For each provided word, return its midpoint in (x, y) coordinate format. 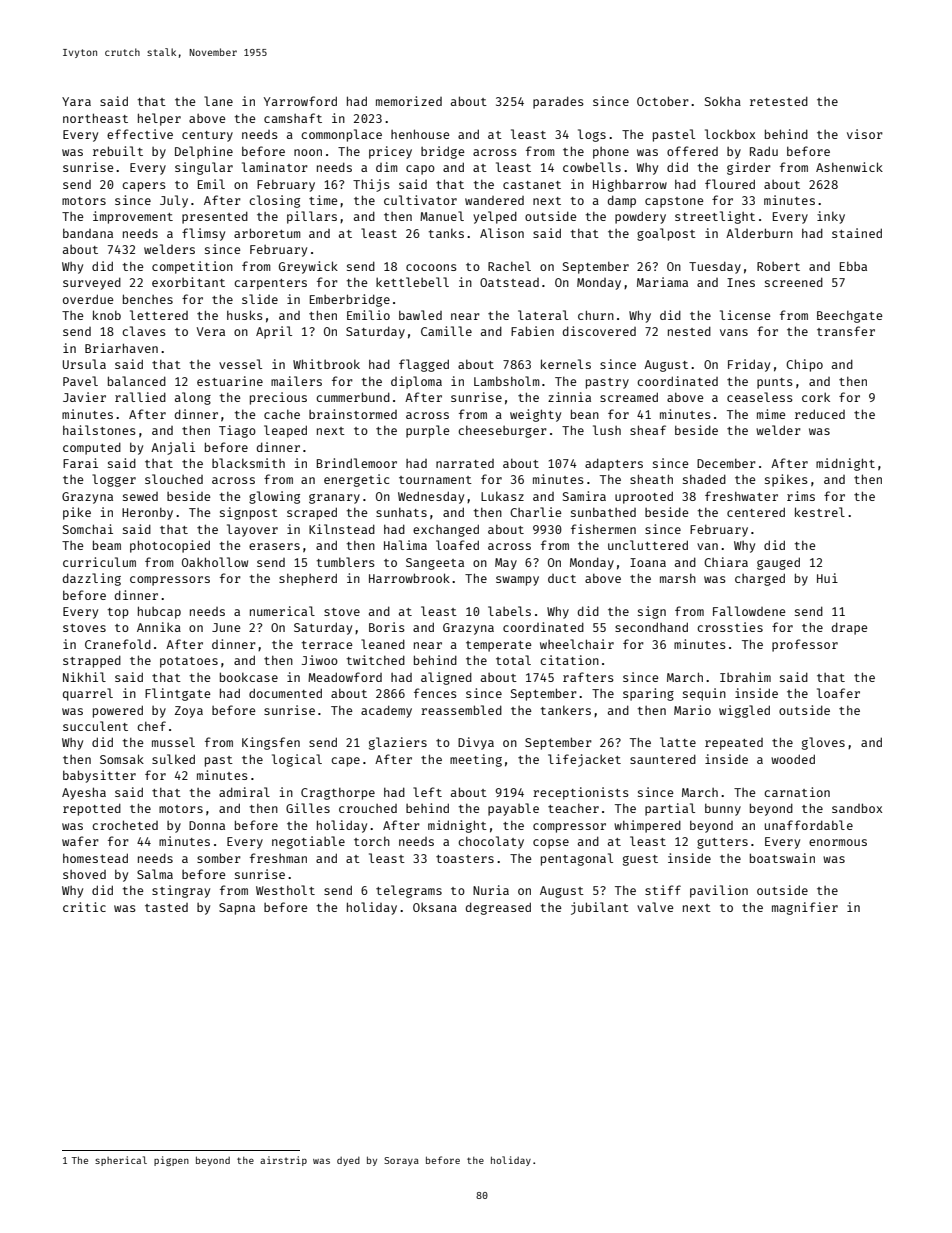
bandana (88, 233)
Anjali (173, 448)
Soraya (401, 1161)
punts (775, 383)
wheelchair (577, 644)
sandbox (857, 808)
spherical (121, 1161)
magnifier (805, 908)
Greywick (308, 267)
